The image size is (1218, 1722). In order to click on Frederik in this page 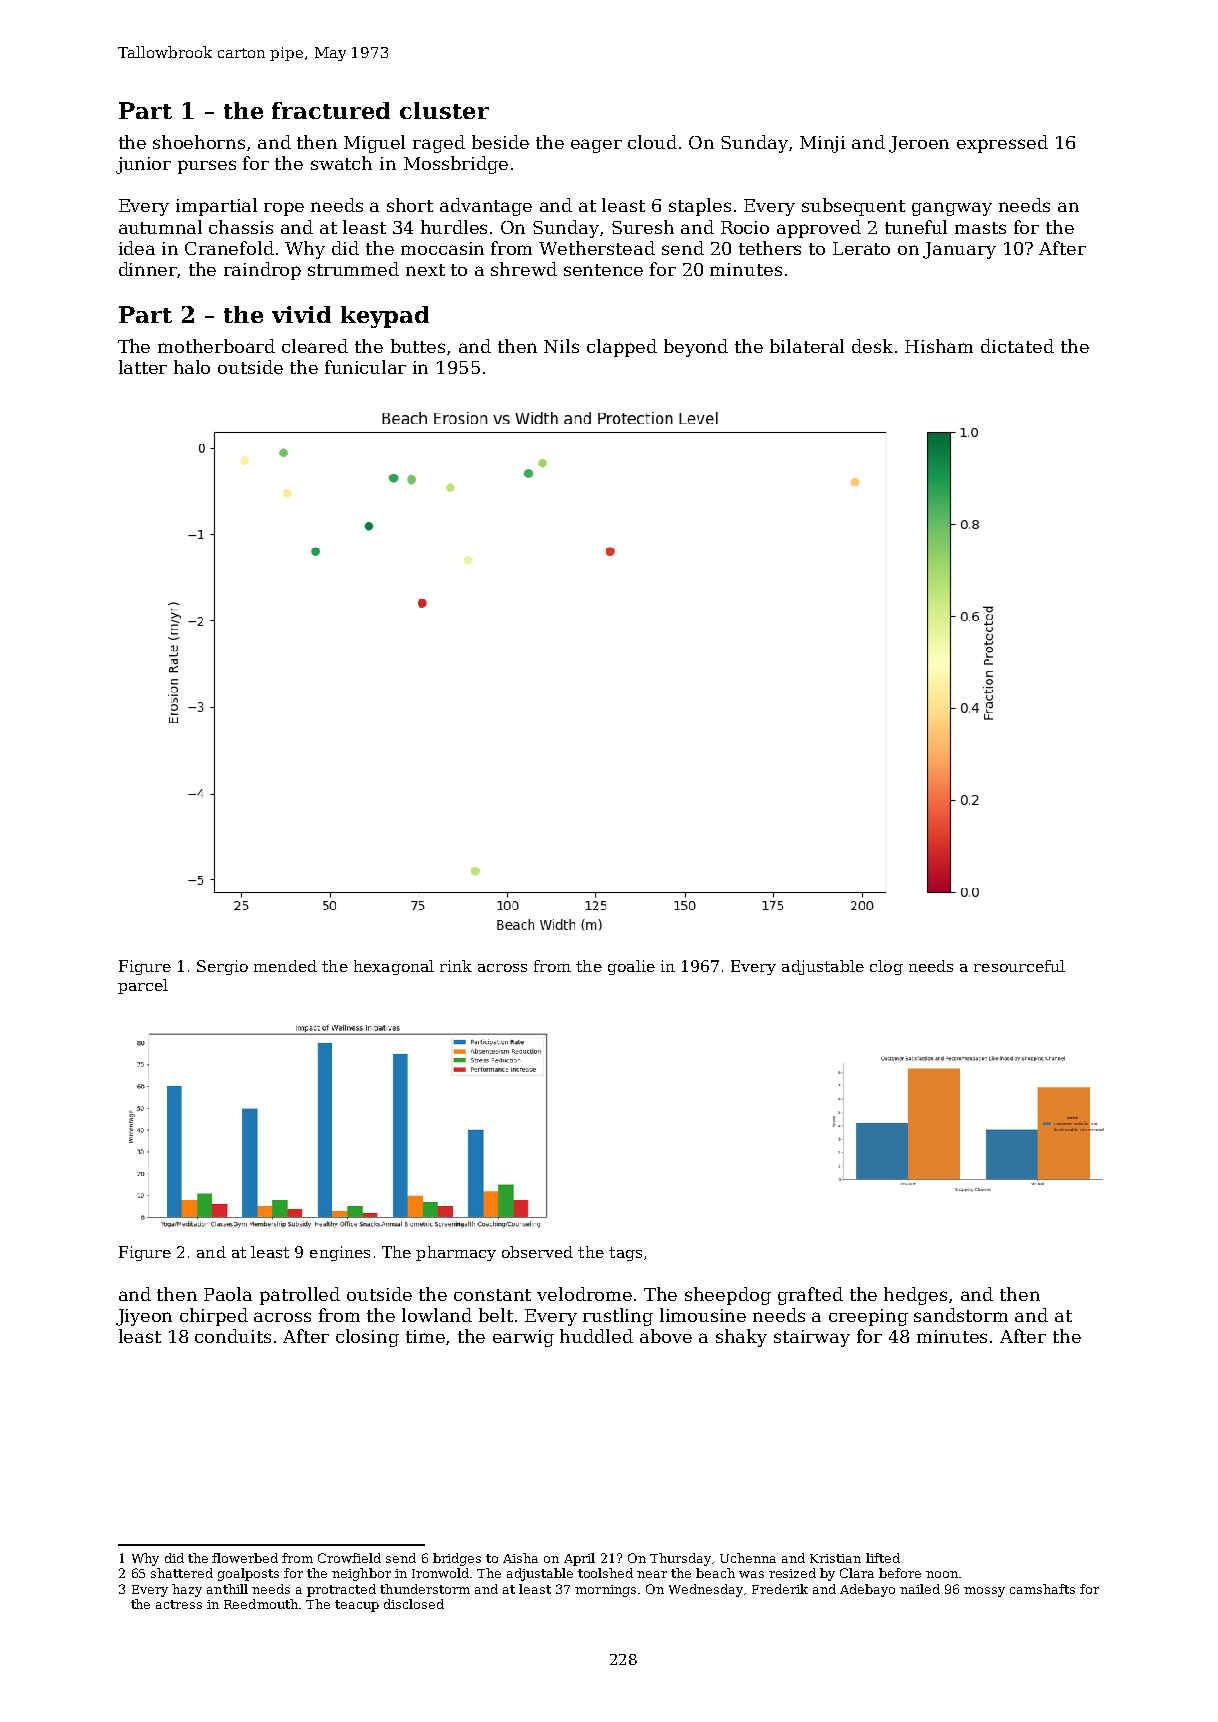, I will do `click(780, 1589)`.
